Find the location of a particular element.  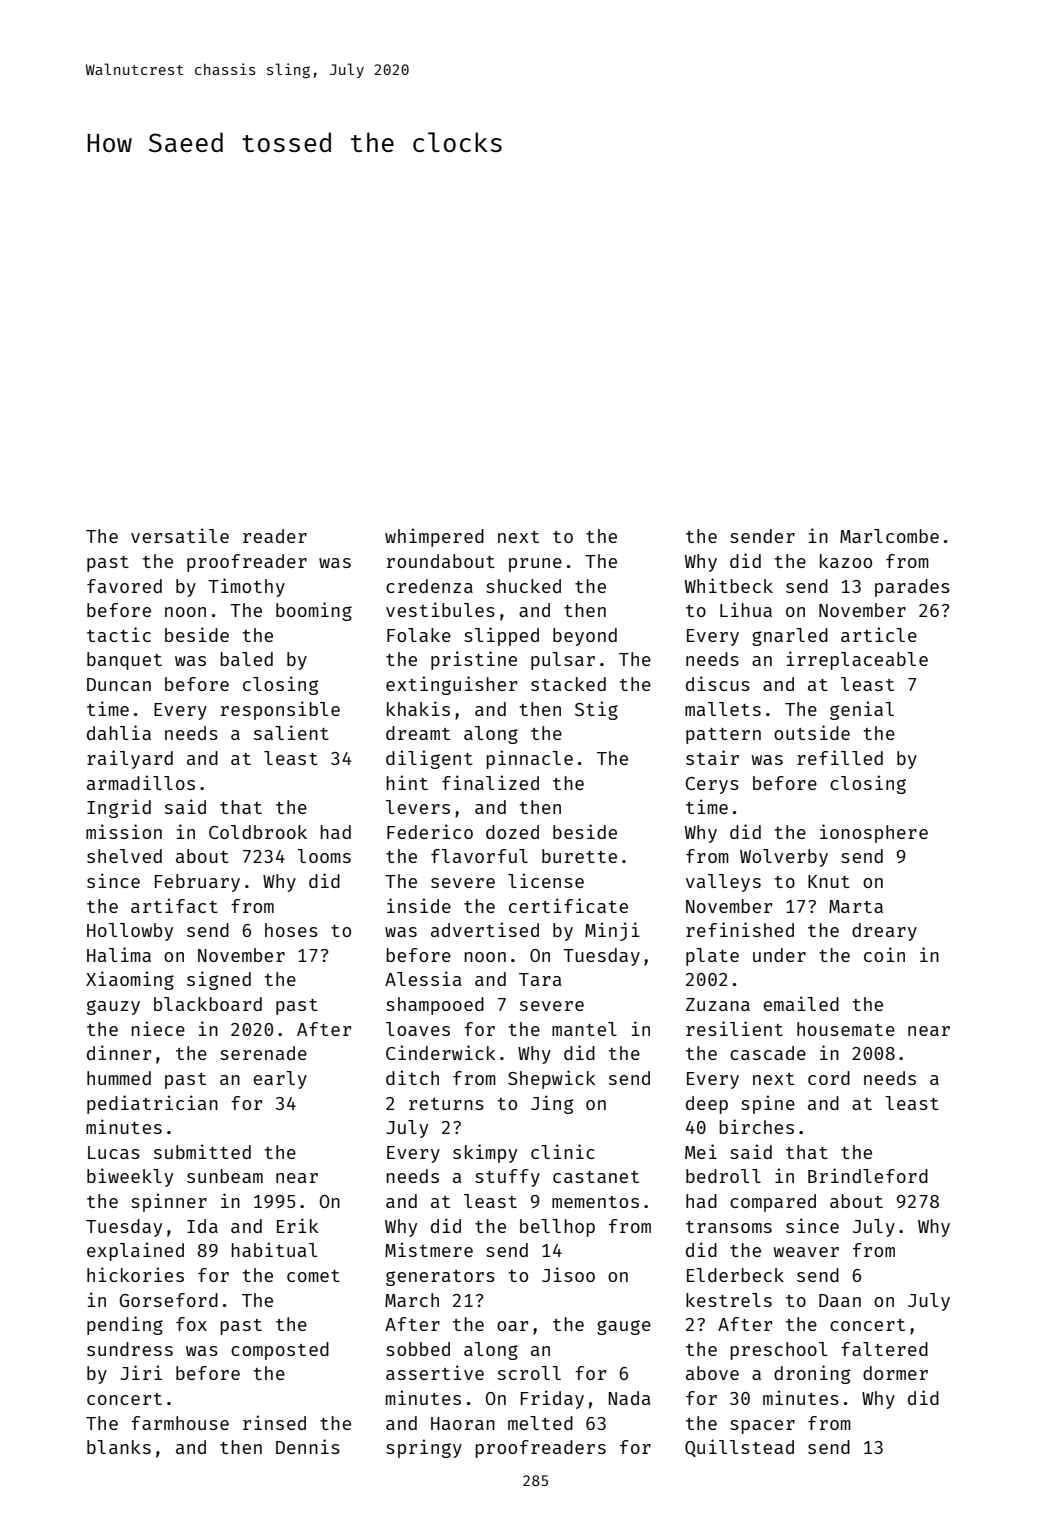

composted is located at coordinates (280, 1351).
